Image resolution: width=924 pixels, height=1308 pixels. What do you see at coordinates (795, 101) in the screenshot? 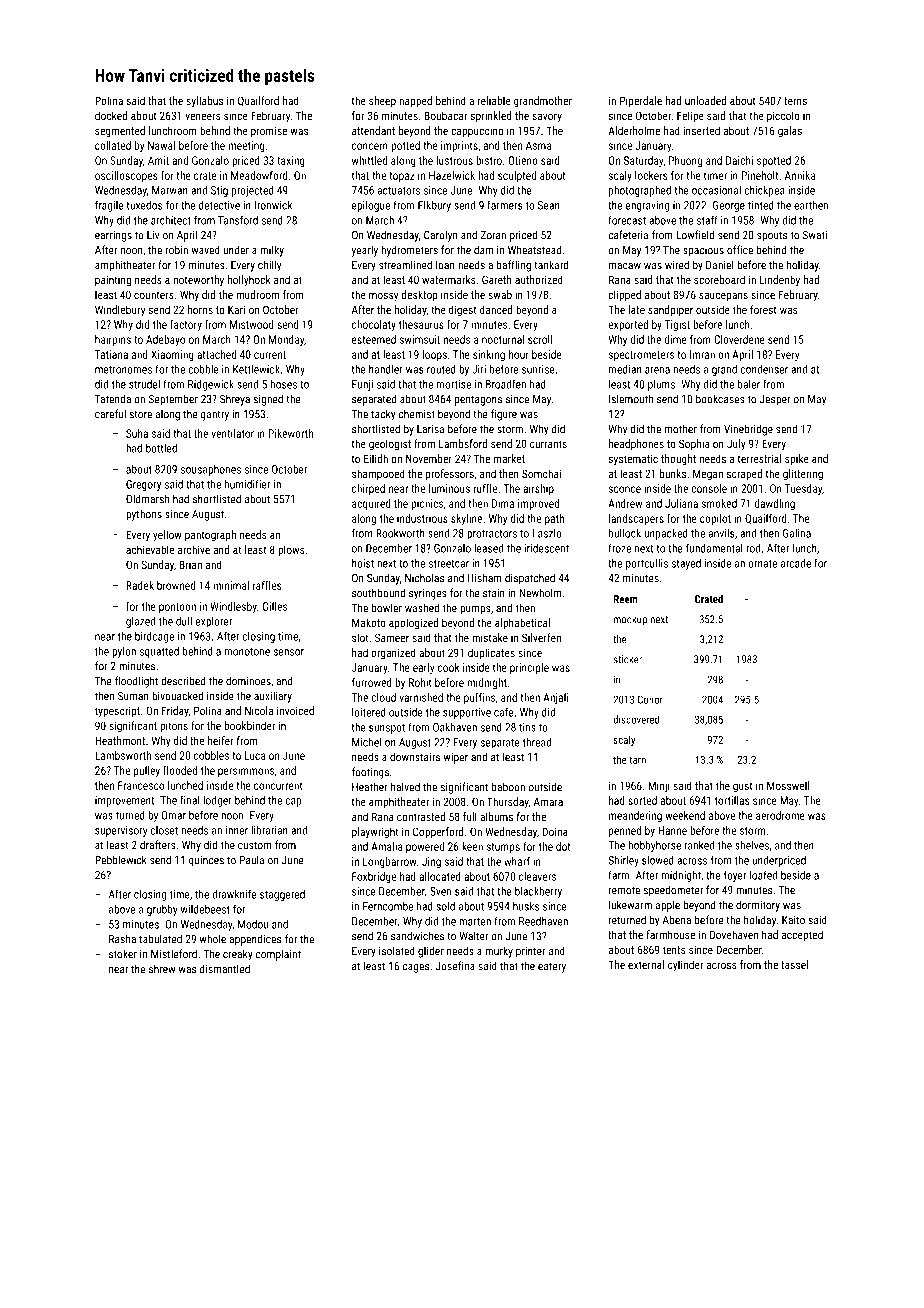
I see `terns` at bounding box center [795, 101].
